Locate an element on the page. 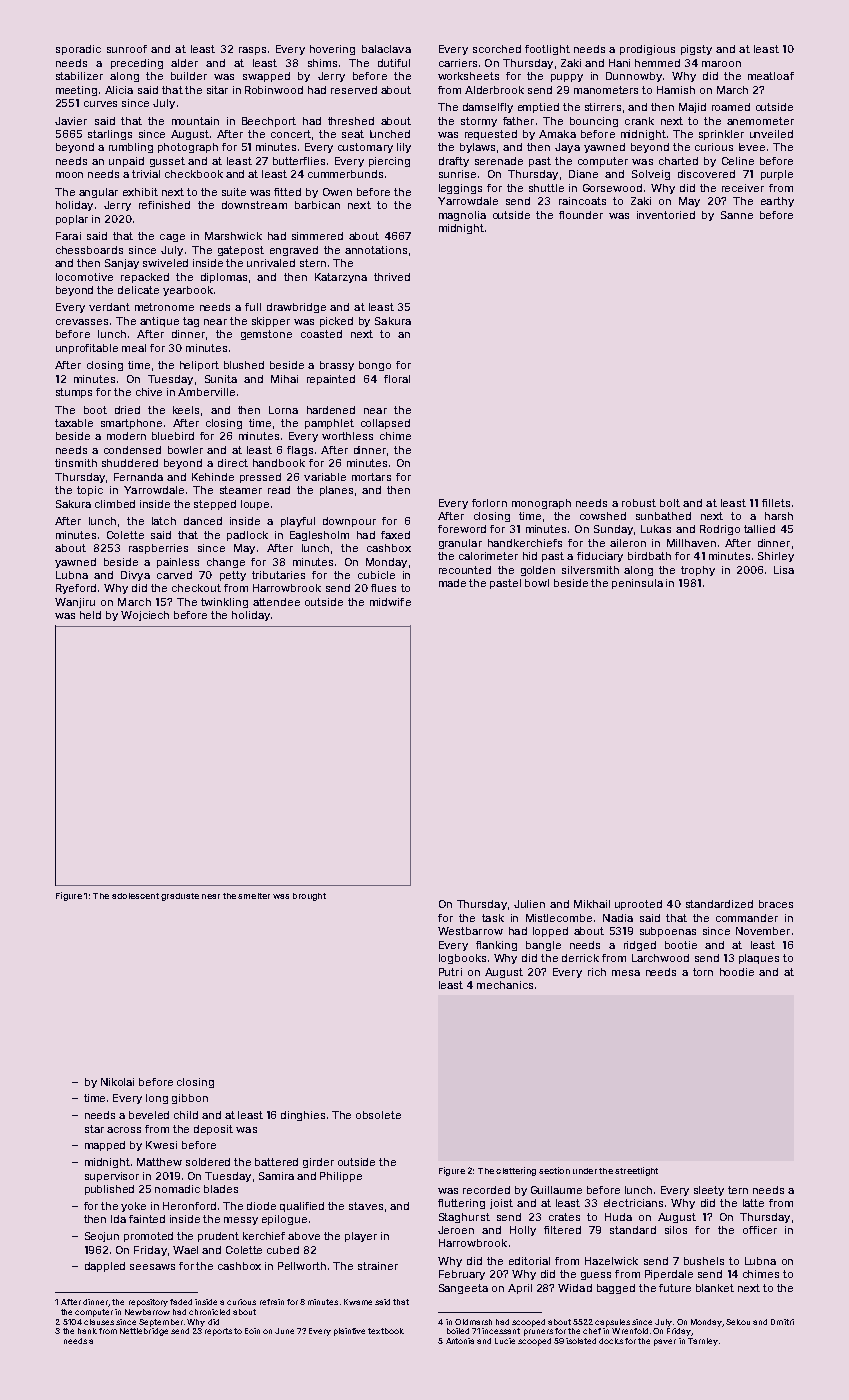  adolescent is located at coordinates (135, 896).
